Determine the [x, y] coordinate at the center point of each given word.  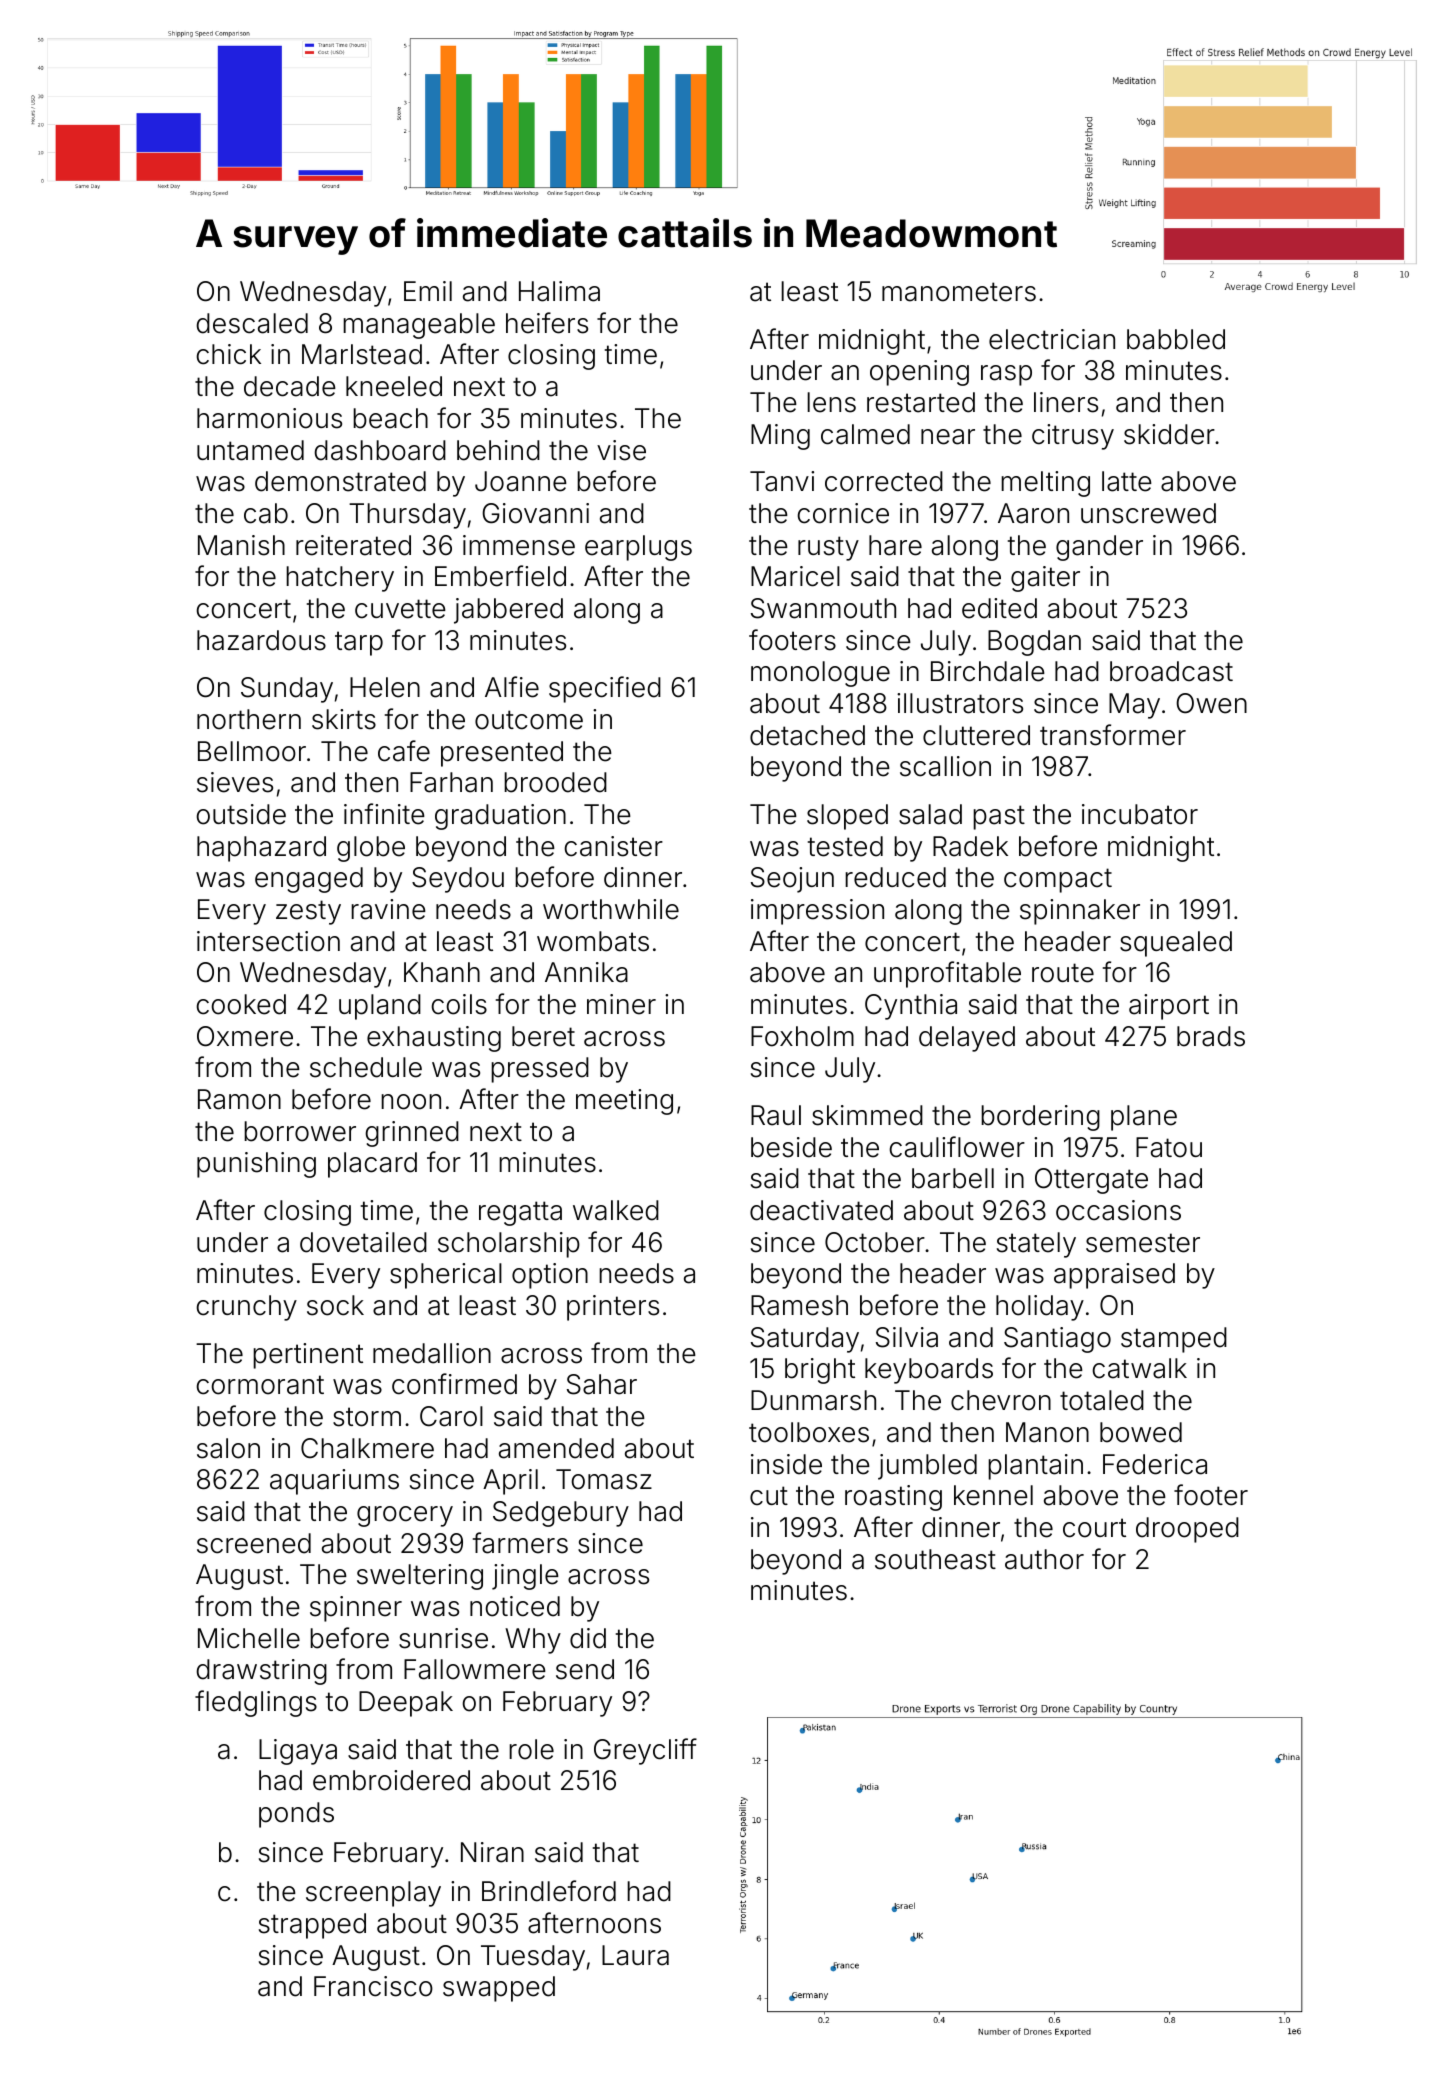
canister [613, 846]
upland [380, 1007]
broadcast [1171, 671]
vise [621, 450]
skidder [1169, 434]
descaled [252, 323]
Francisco [373, 1986]
